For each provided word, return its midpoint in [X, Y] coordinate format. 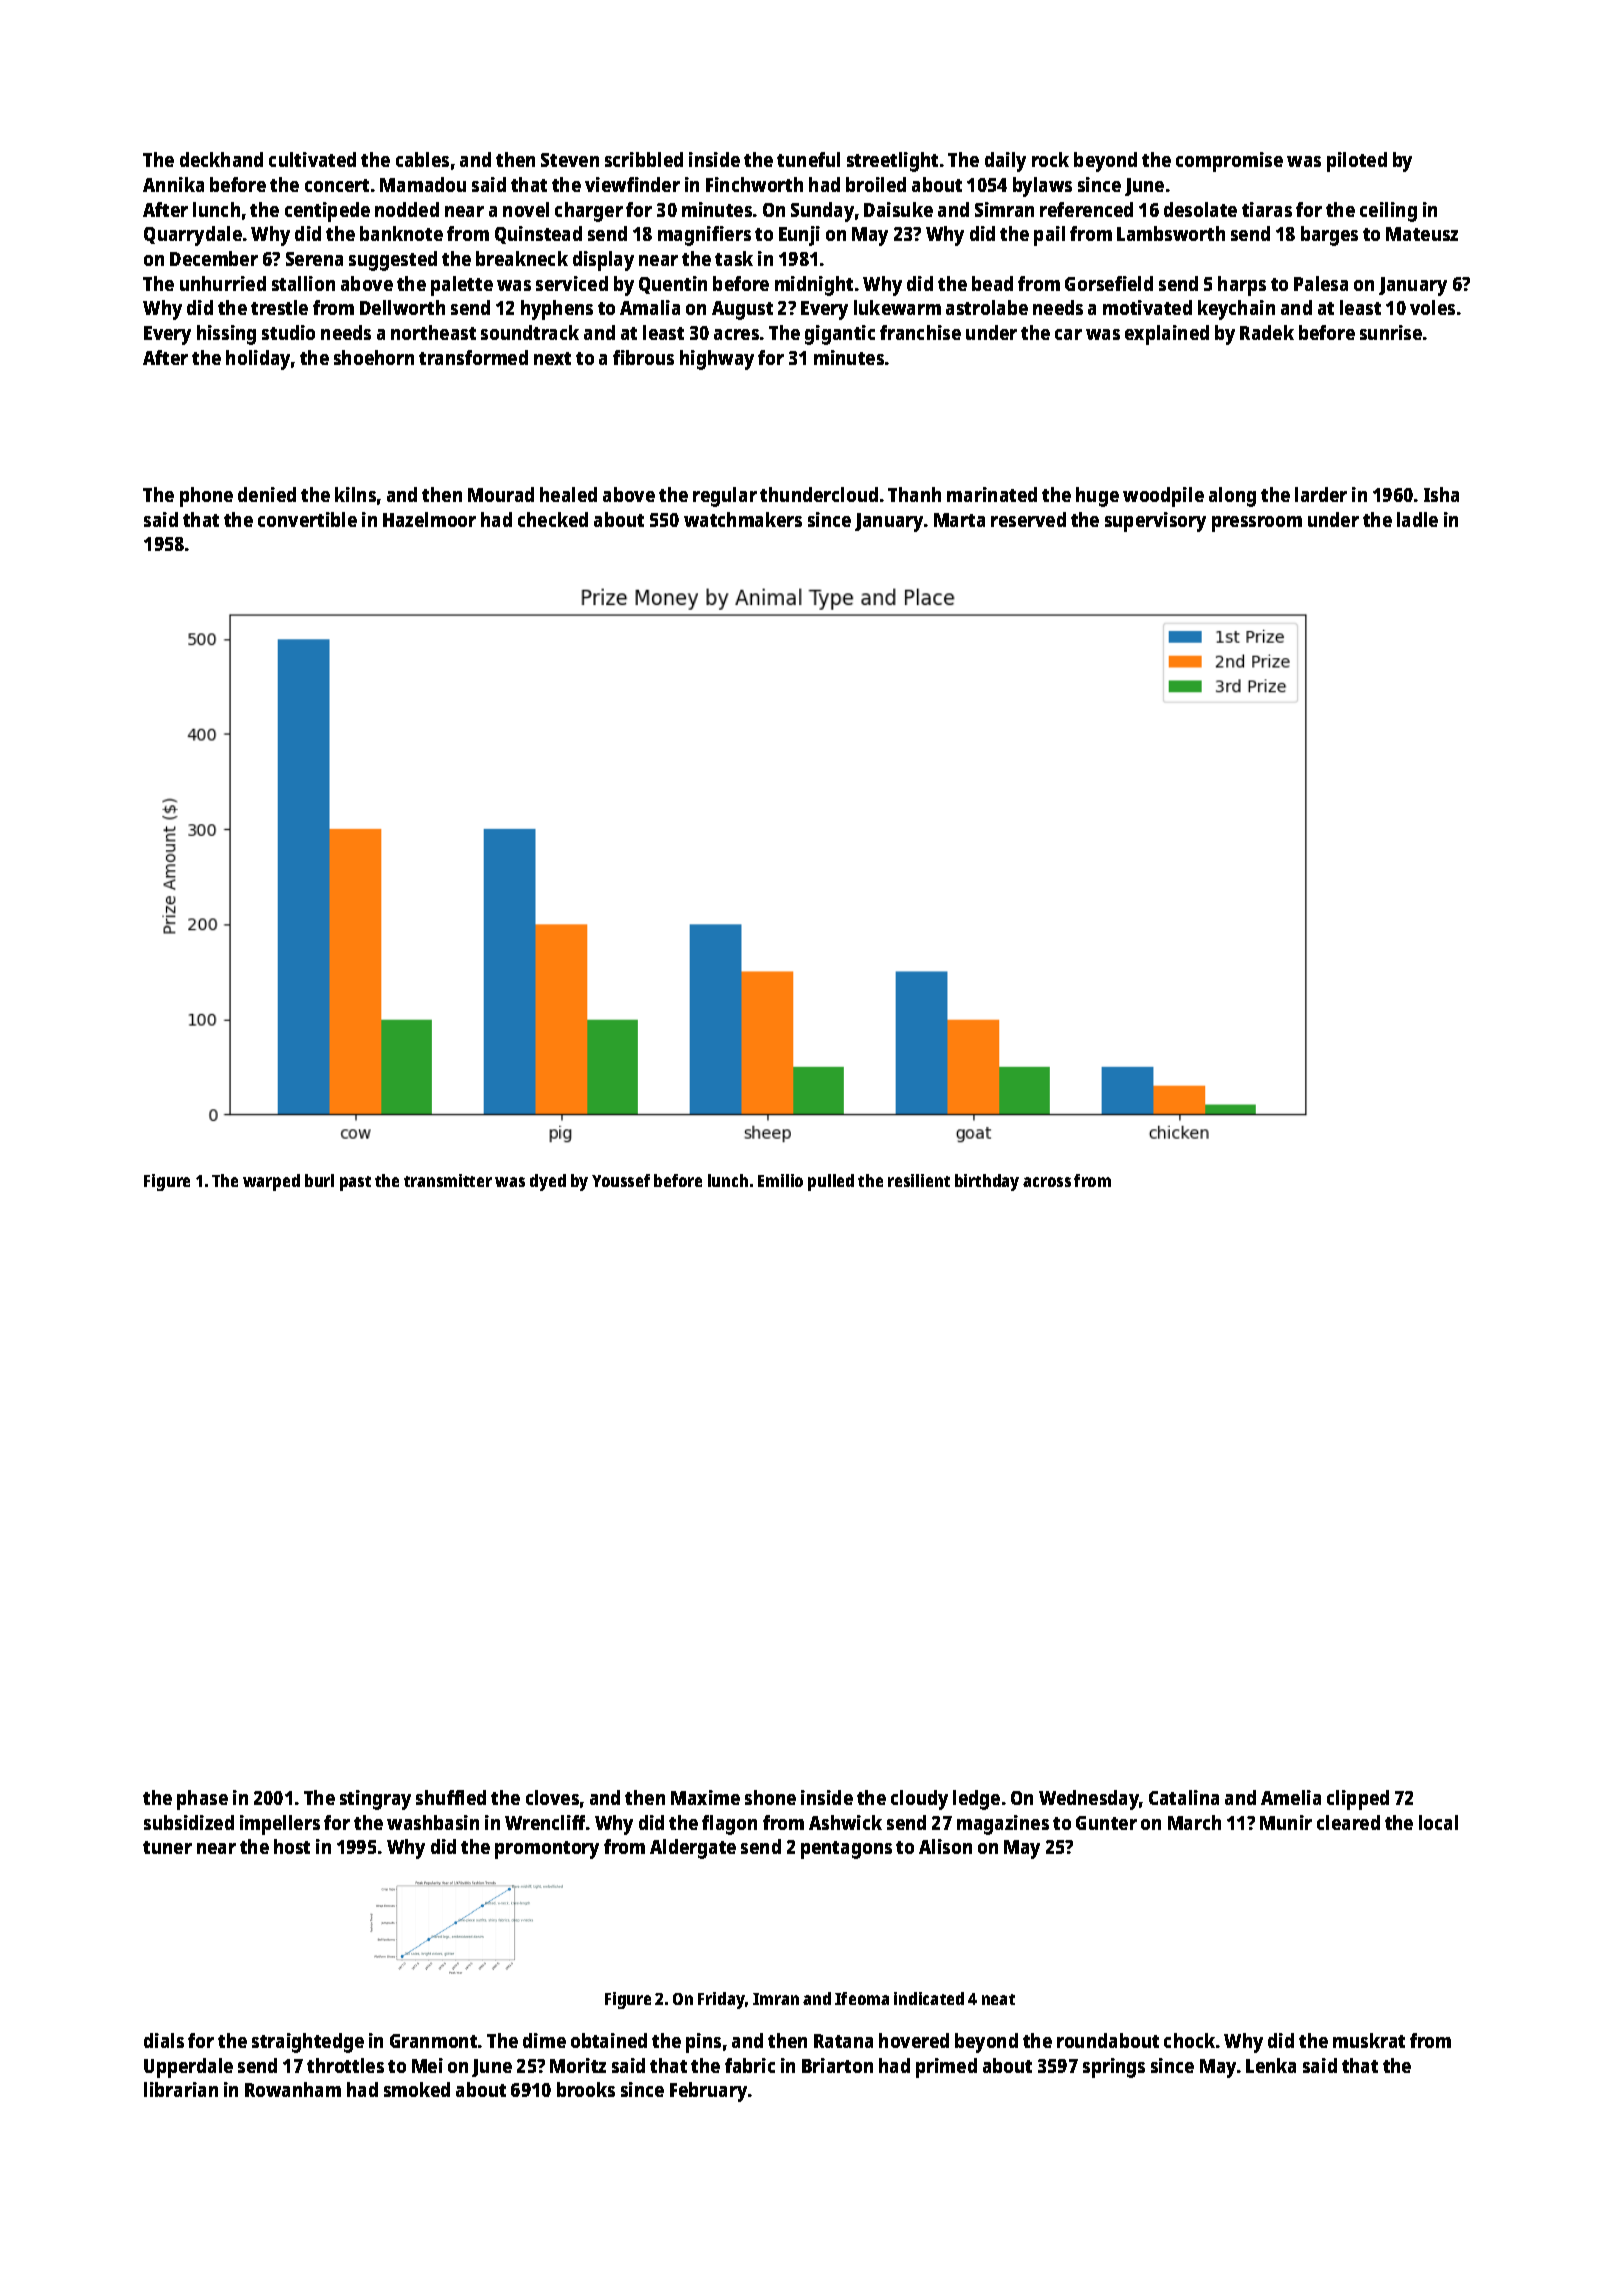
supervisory [1155, 522]
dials [164, 2040]
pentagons [846, 1850]
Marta [959, 520]
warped [271, 1182]
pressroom [1257, 524]
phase [202, 1800]
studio [288, 332]
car [1068, 334]
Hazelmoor [429, 519]
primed [946, 2068]
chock [1189, 2040]
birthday [987, 1182]
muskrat [1369, 2040]
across [1047, 1182]
